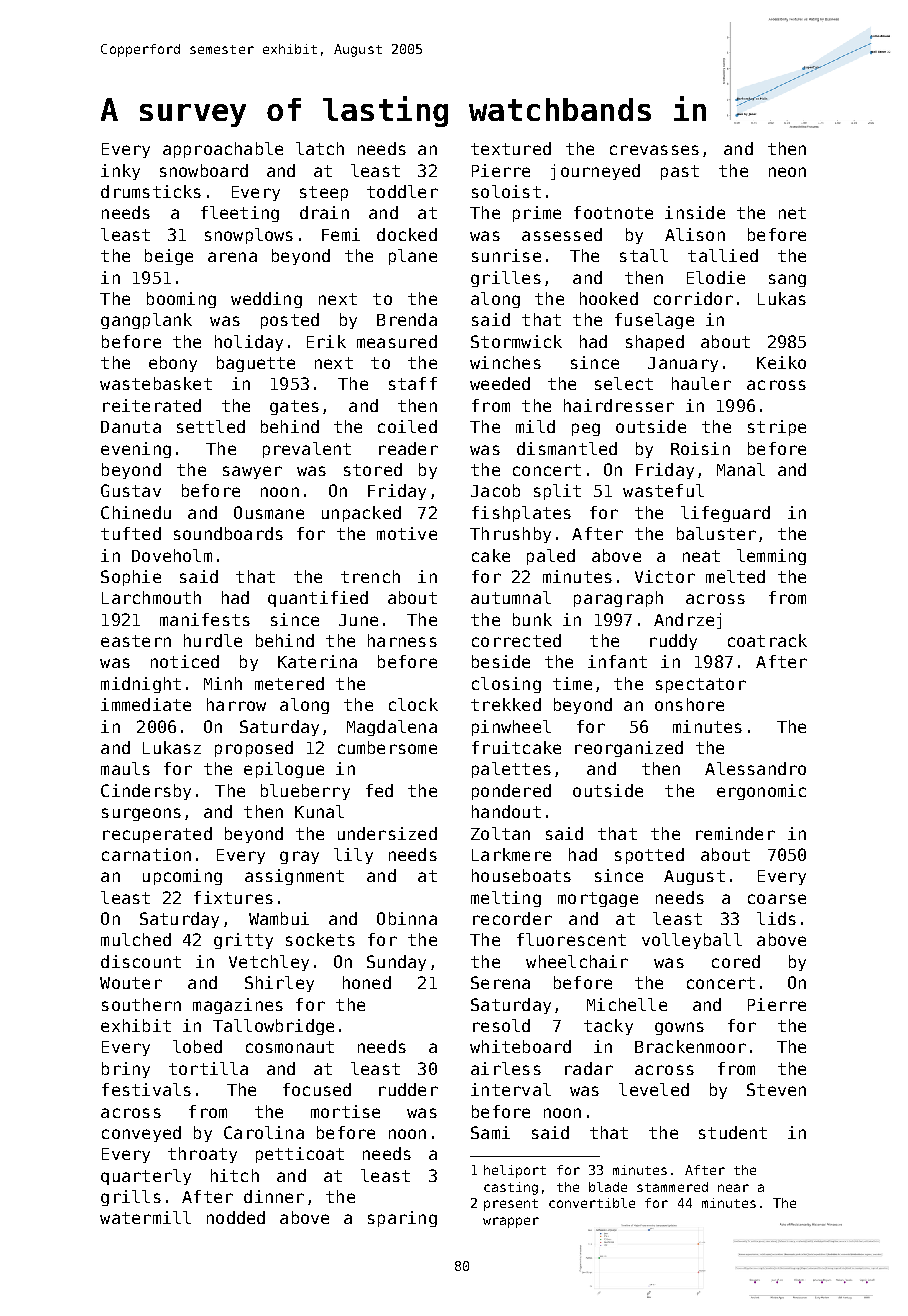 Image resolution: width=908 pixels, height=1316 pixels. I want to click on coarse, so click(777, 899).
